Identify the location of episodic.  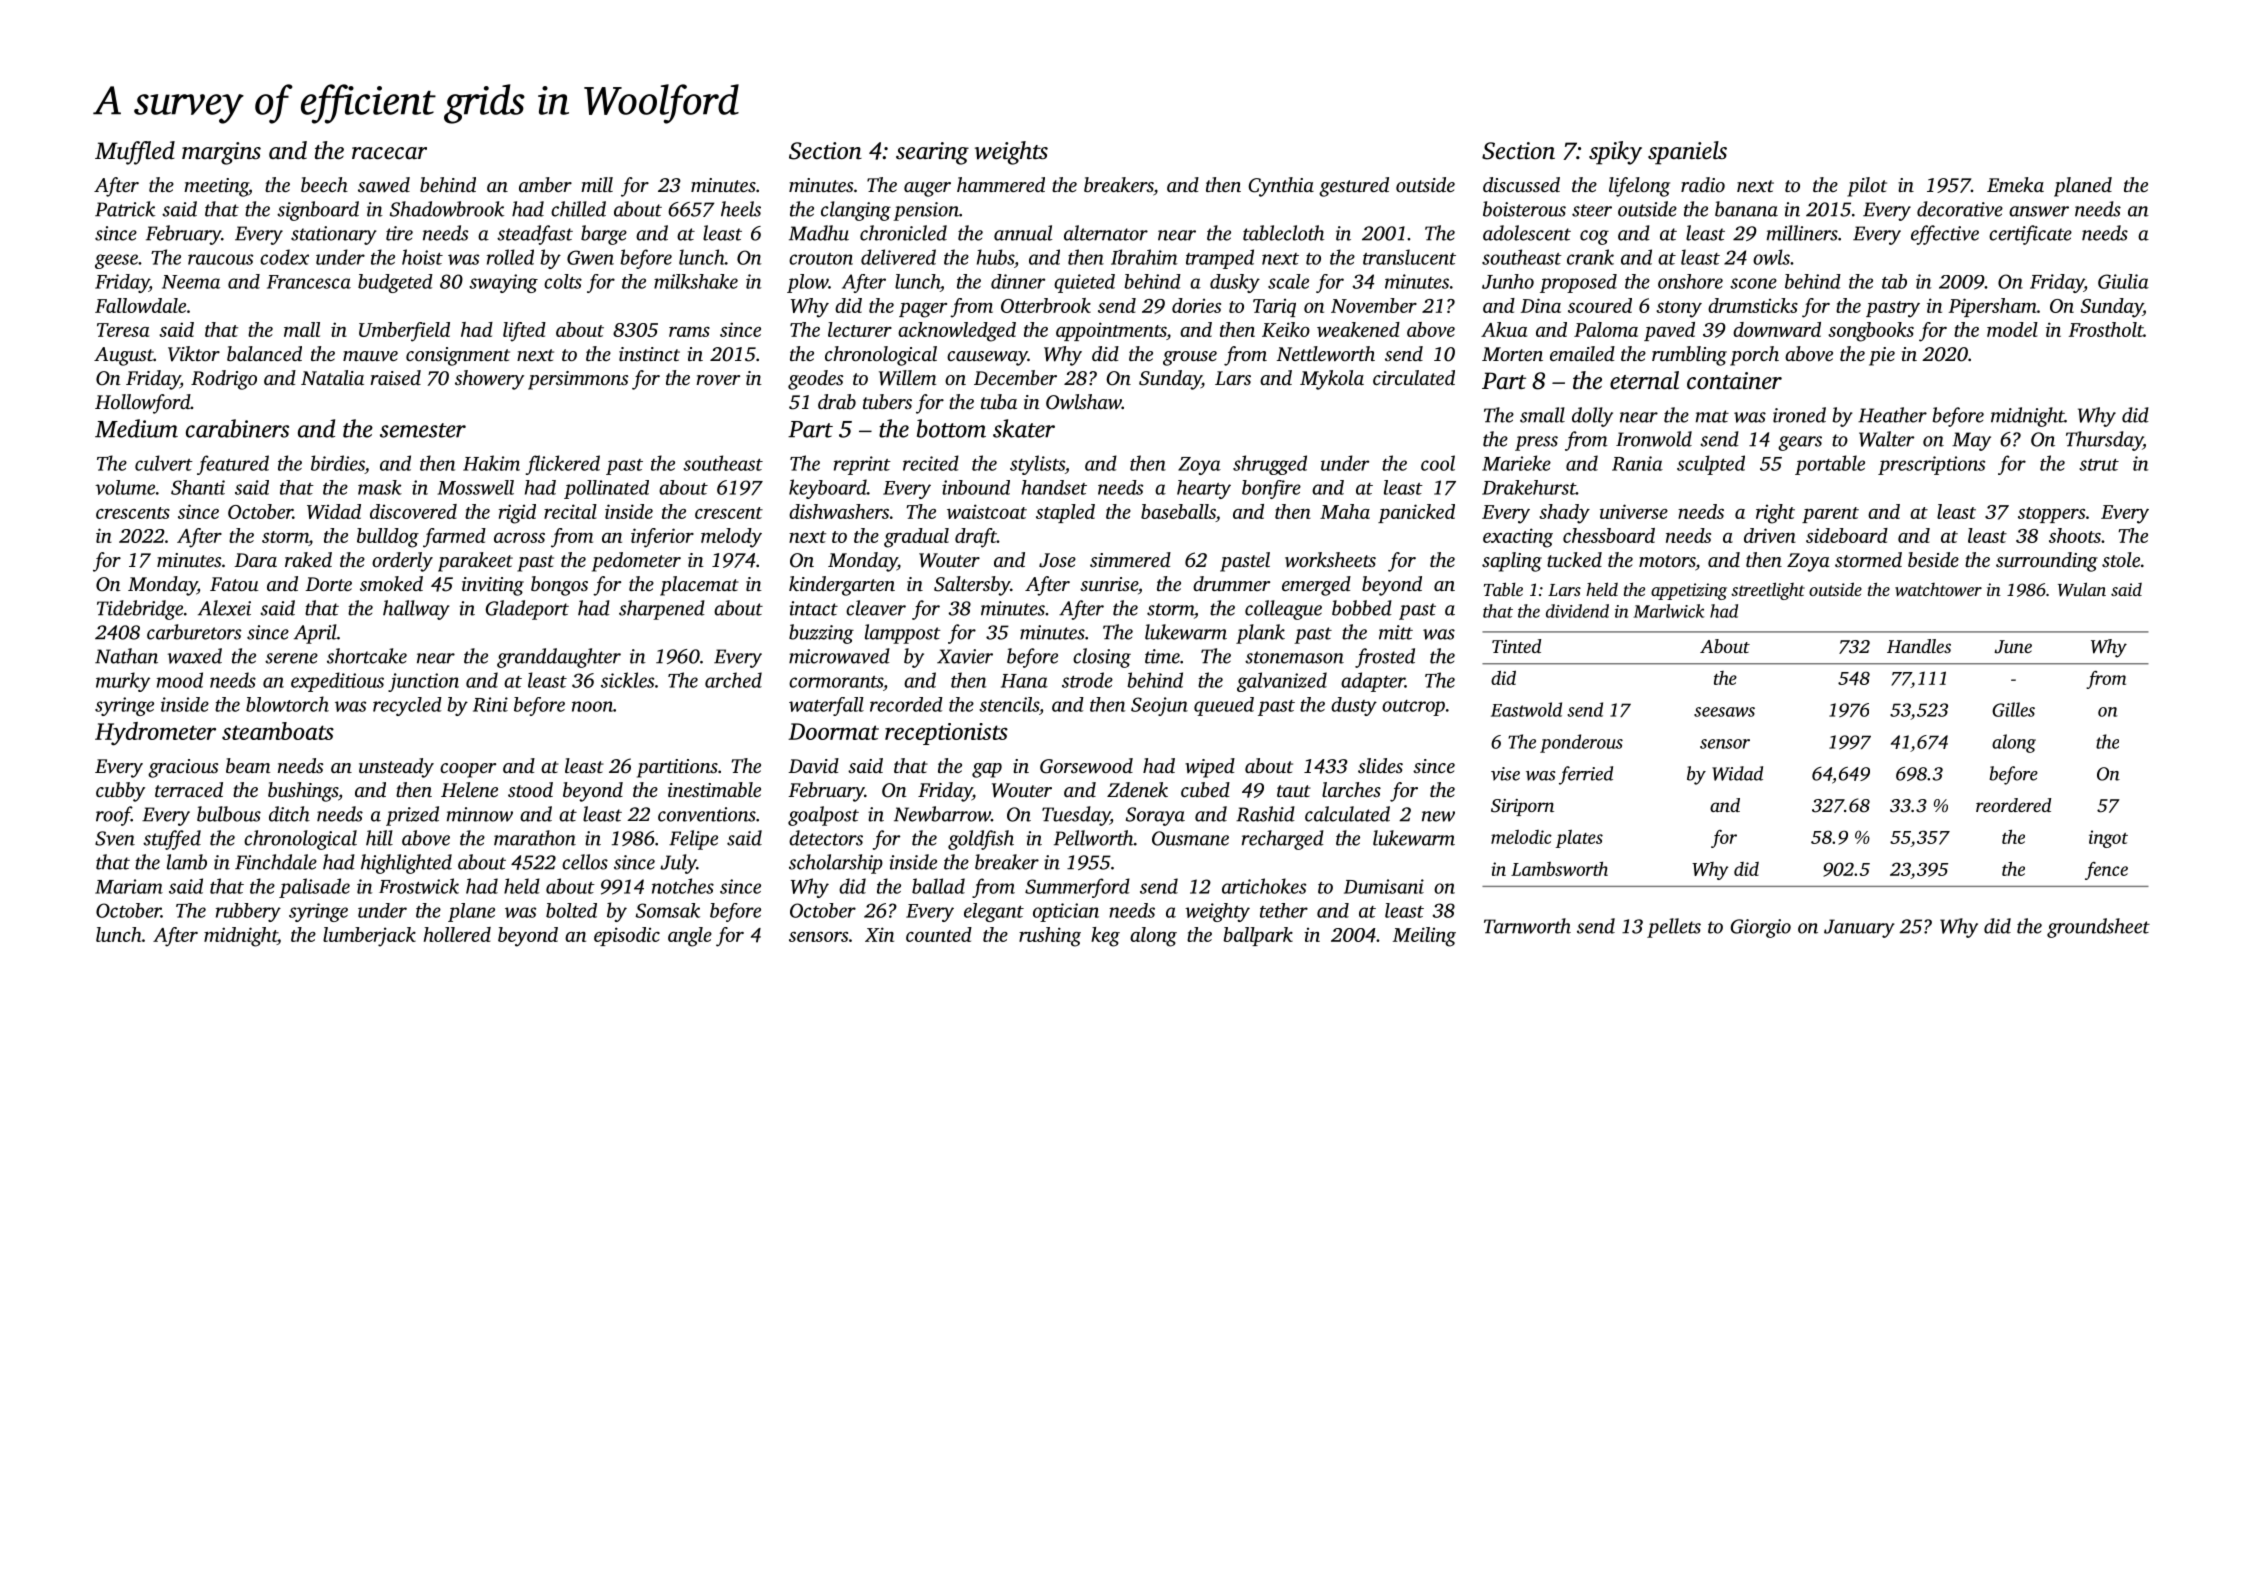
(627, 936).
